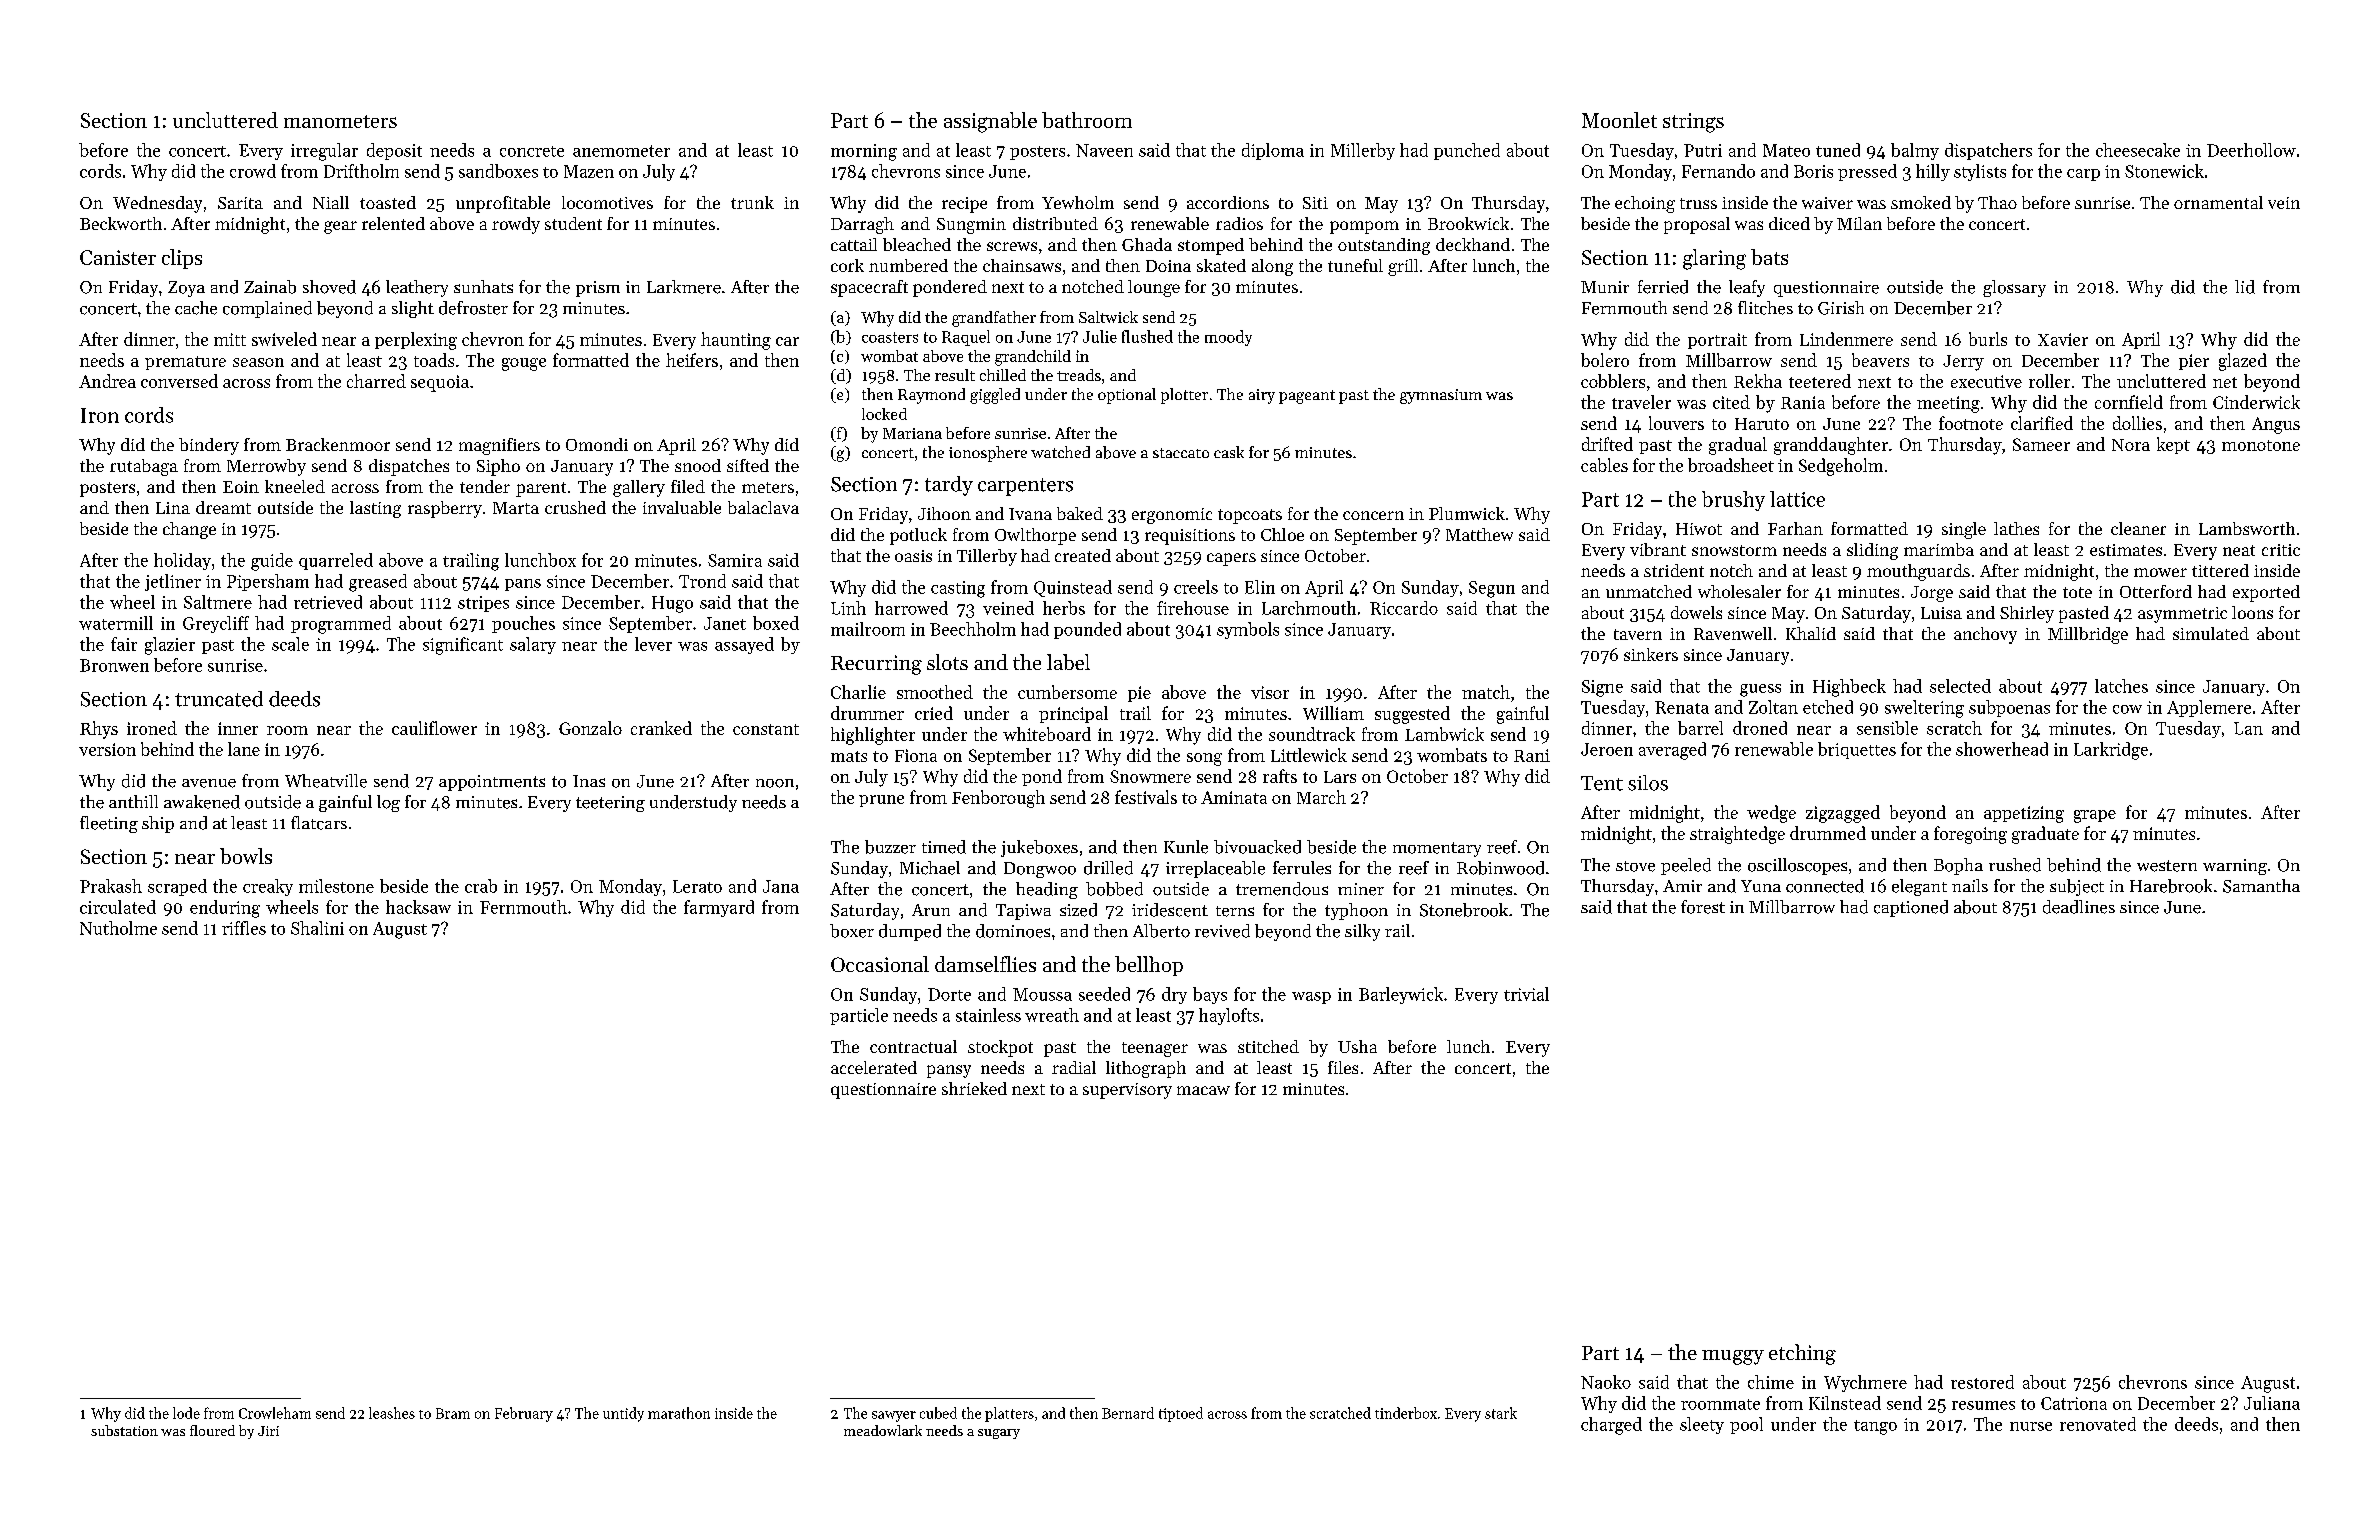  Describe the element at coordinates (173, 582) in the document. I see `jetliner` at that location.
